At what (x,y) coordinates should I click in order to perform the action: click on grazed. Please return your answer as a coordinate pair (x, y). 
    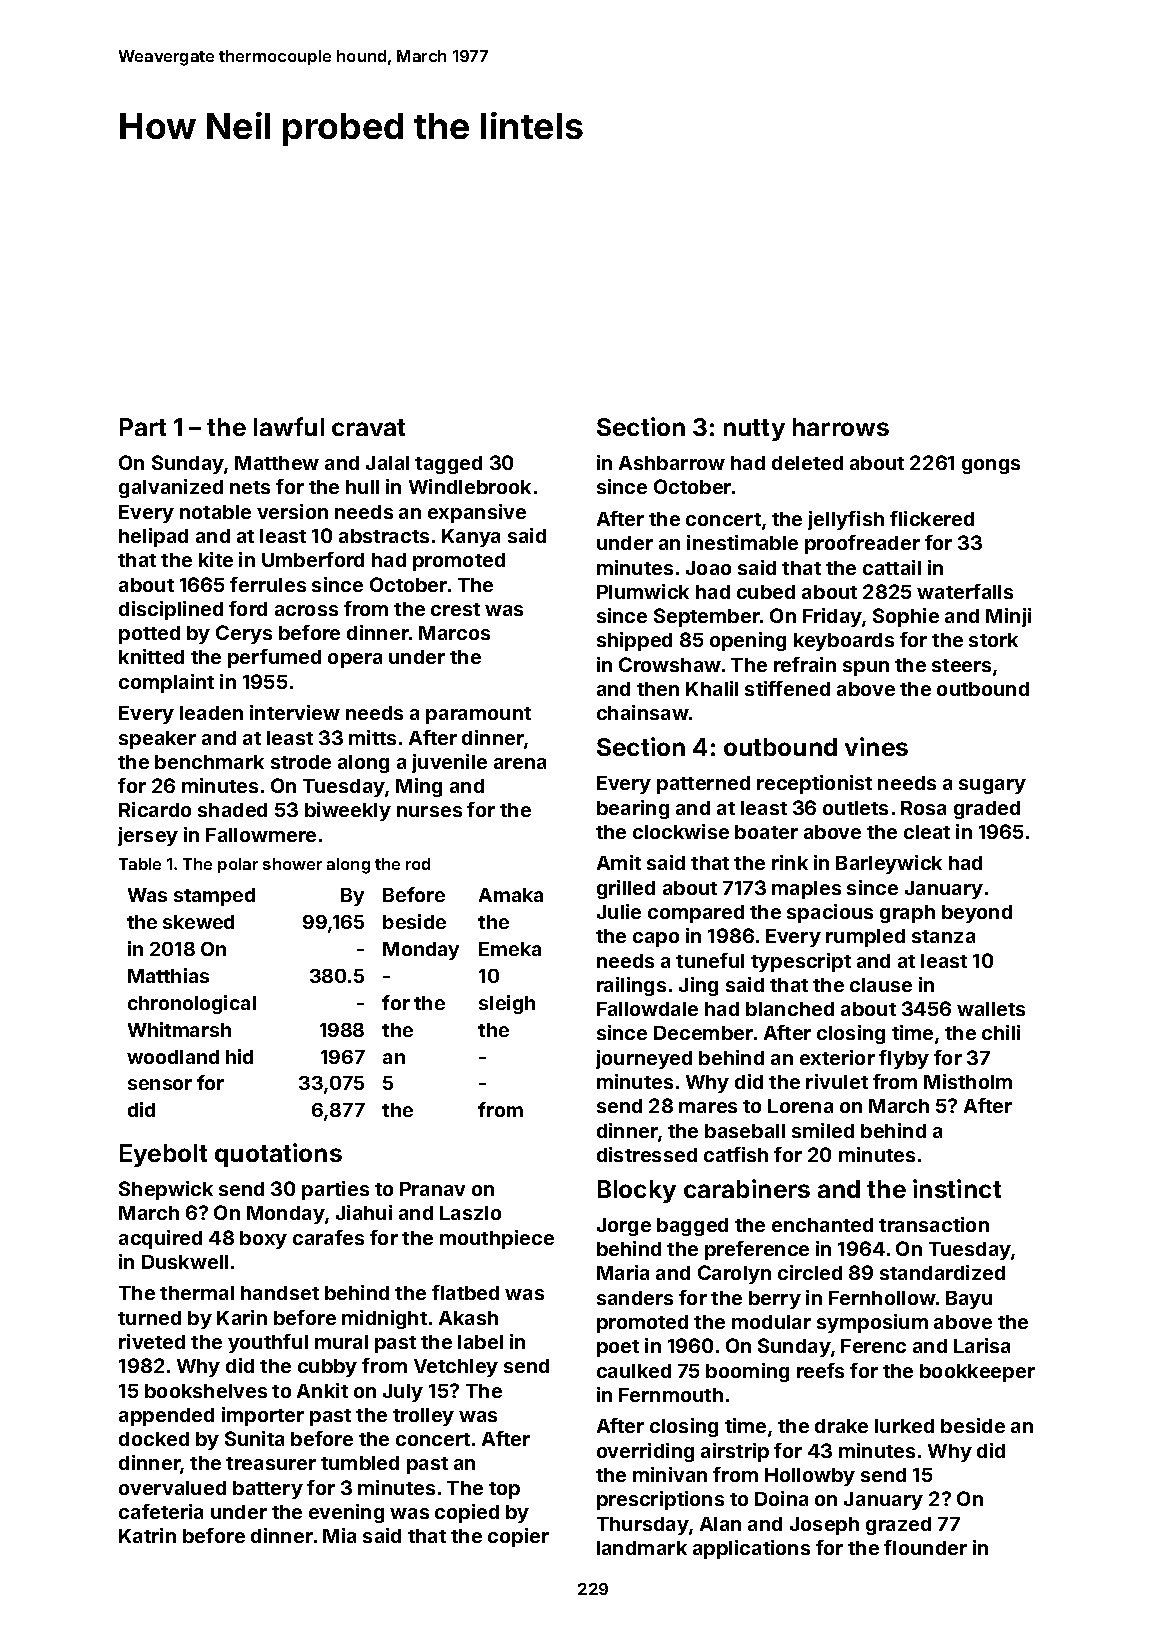
    Looking at the image, I should click on (898, 1526).
